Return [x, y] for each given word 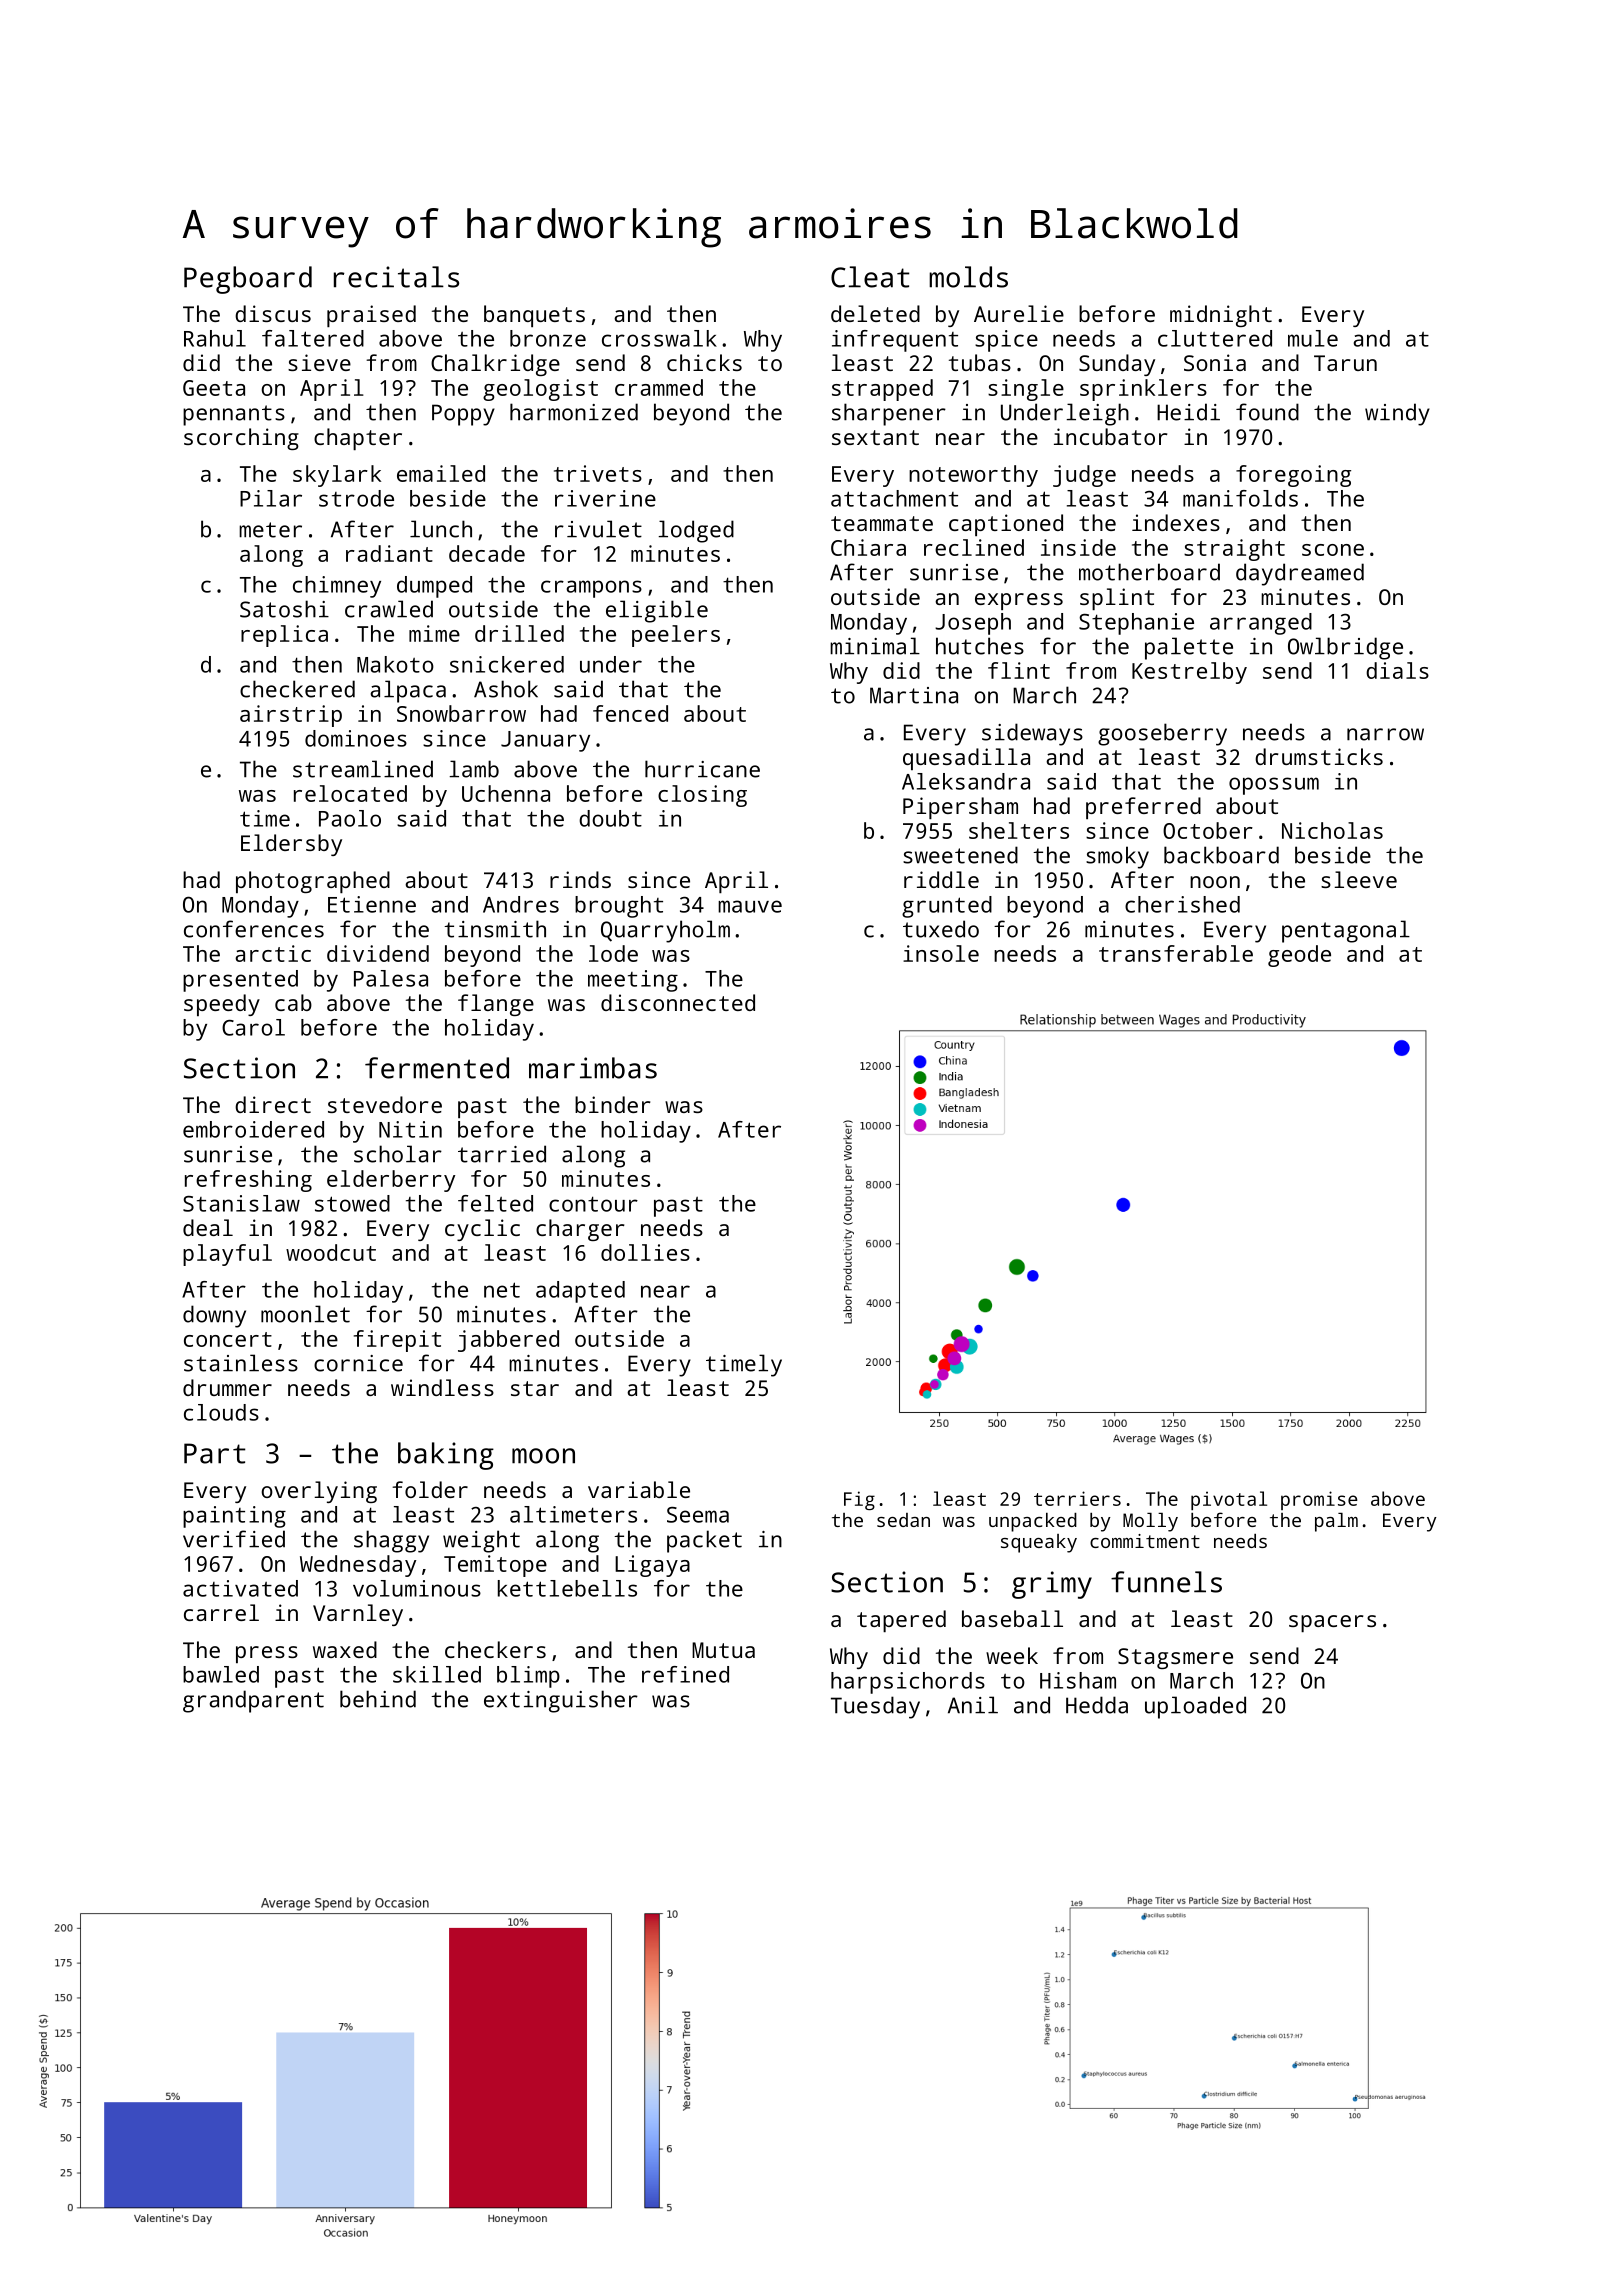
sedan [903, 1520]
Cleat [870, 277]
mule [1313, 338]
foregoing [1293, 476]
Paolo [350, 818]
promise [1319, 1500]
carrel [221, 1612]
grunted [947, 907]
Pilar [271, 498]
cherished [1182, 904]
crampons [591, 589]
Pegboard [248, 280]
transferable [1176, 953]
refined [685, 1674]
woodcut [331, 1252]
